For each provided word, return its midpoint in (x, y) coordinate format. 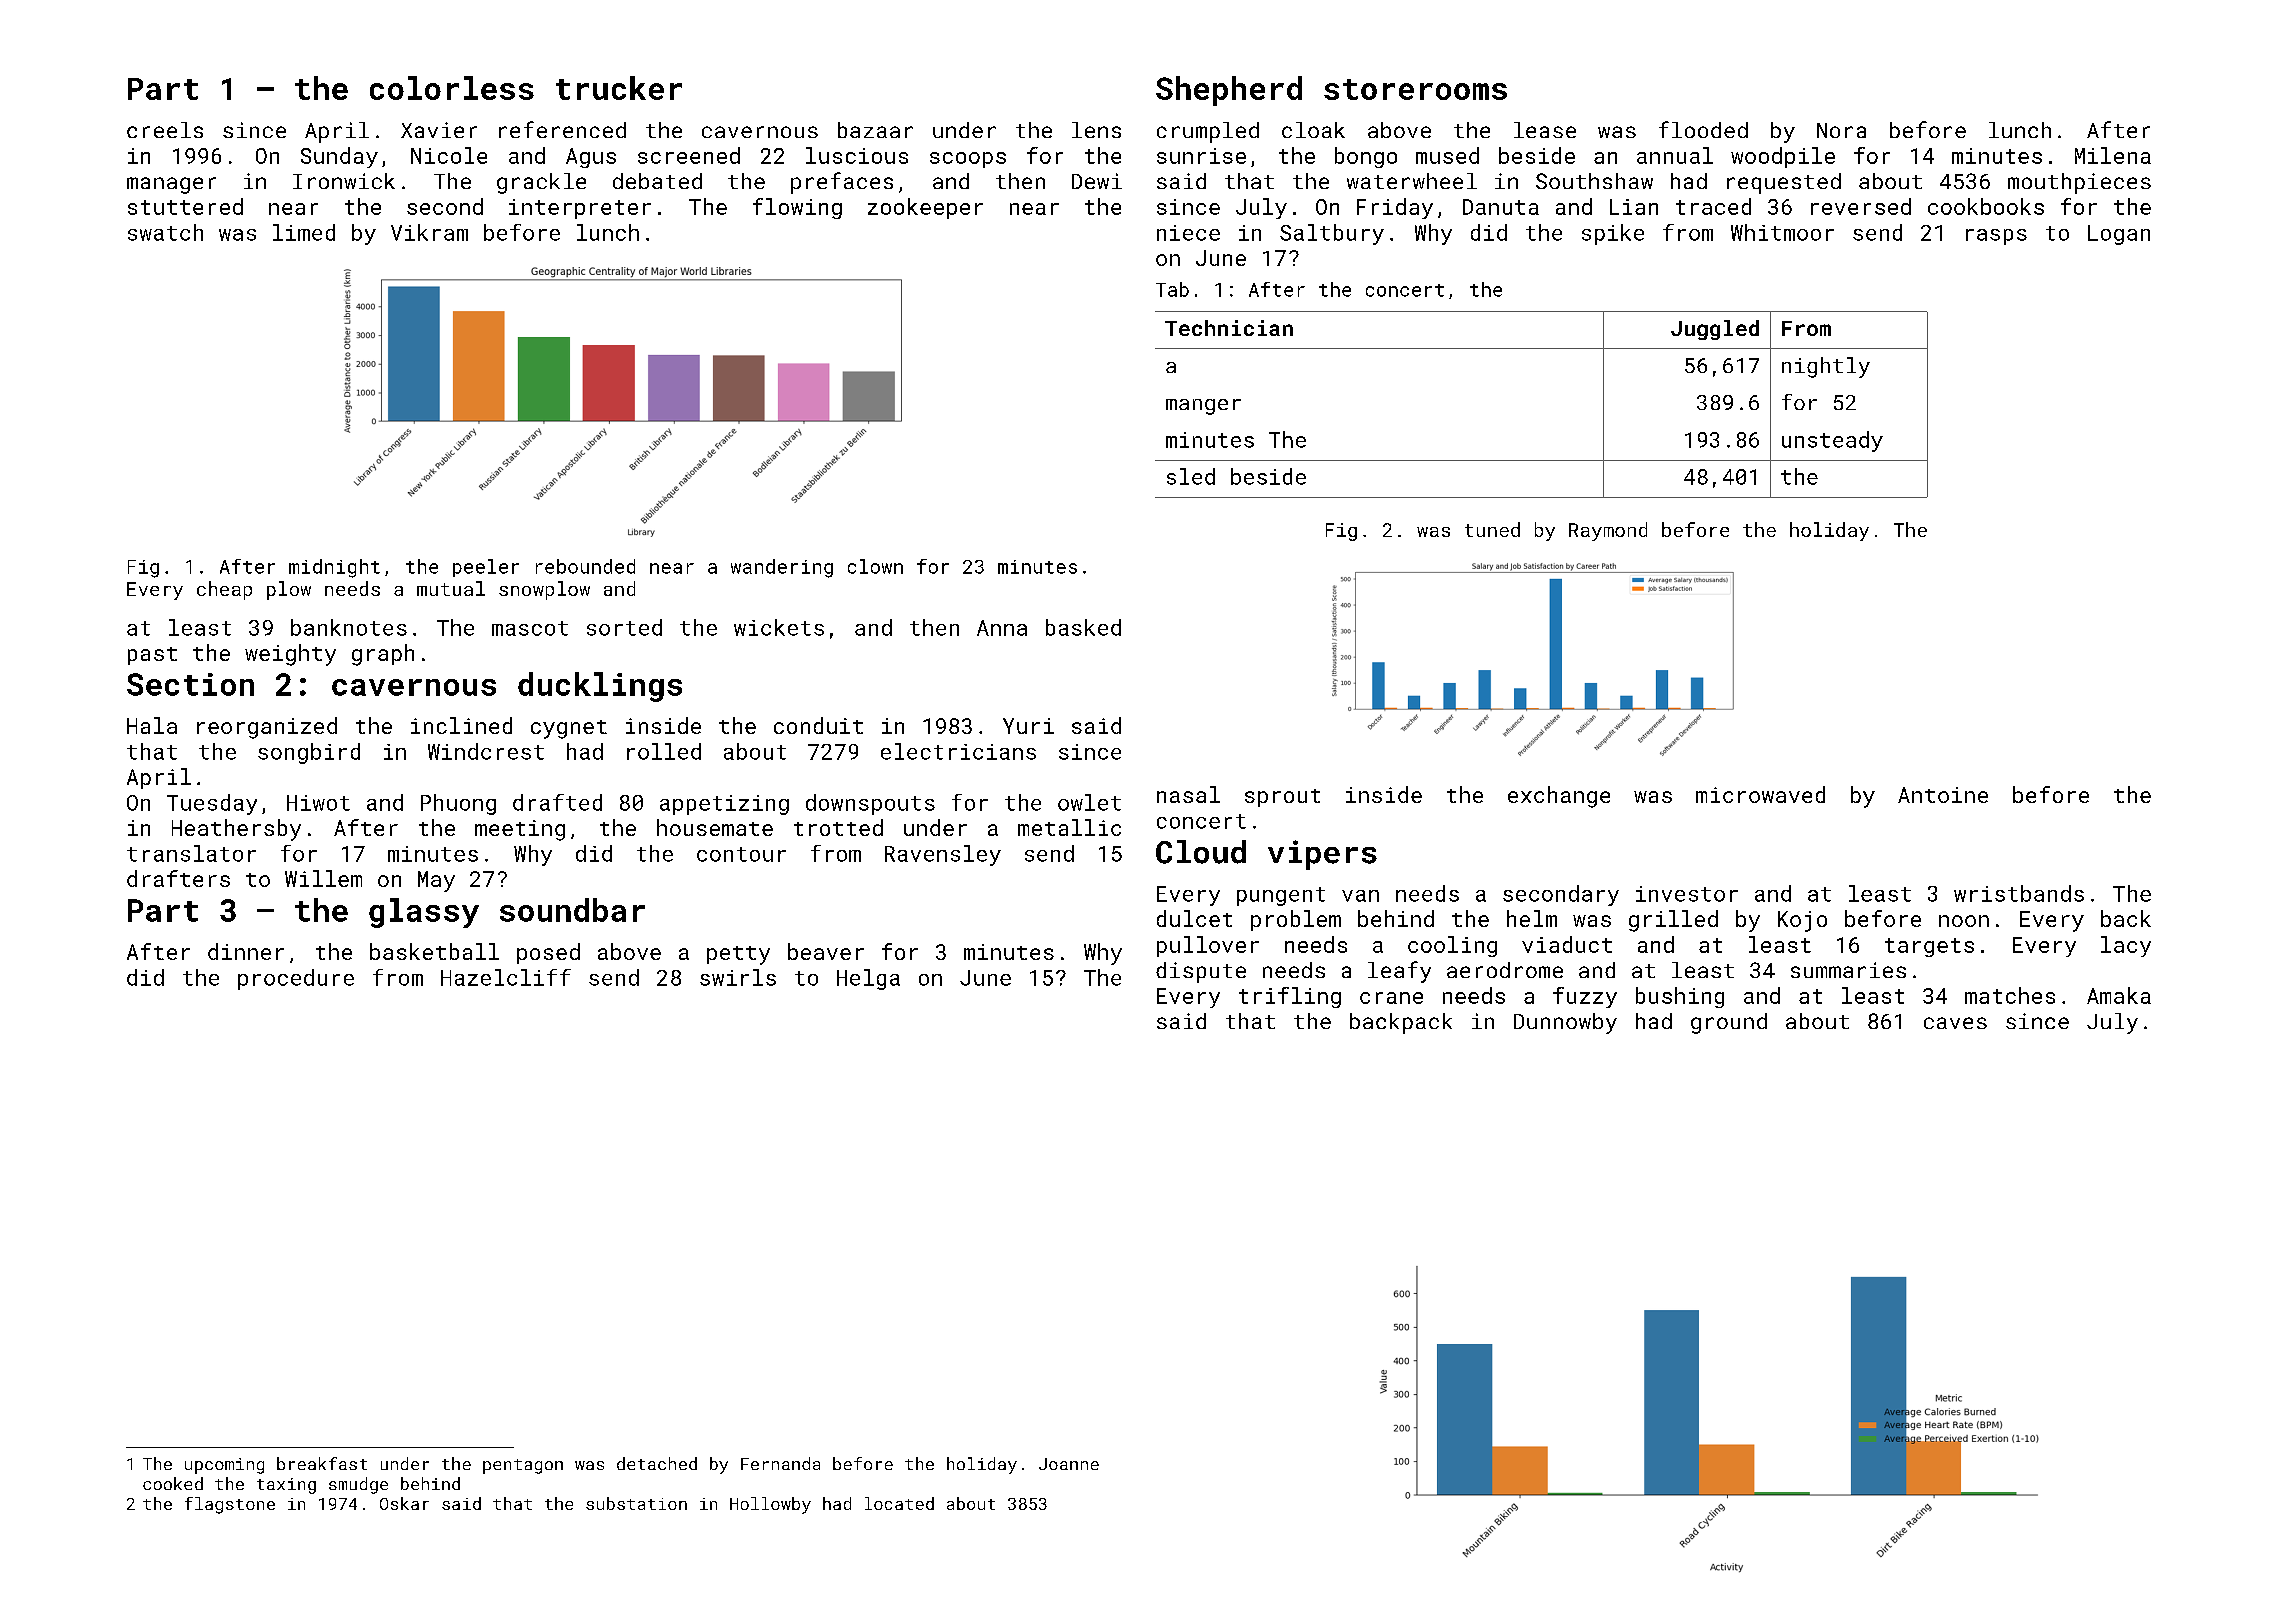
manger (1203, 407)
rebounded (585, 566)
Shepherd (1229, 91)
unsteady (1832, 441)
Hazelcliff (506, 977)
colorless (452, 88)
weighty (290, 655)
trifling (1290, 997)
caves (1955, 1023)
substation (636, 1503)
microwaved (1760, 794)
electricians (958, 751)
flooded (1703, 129)
